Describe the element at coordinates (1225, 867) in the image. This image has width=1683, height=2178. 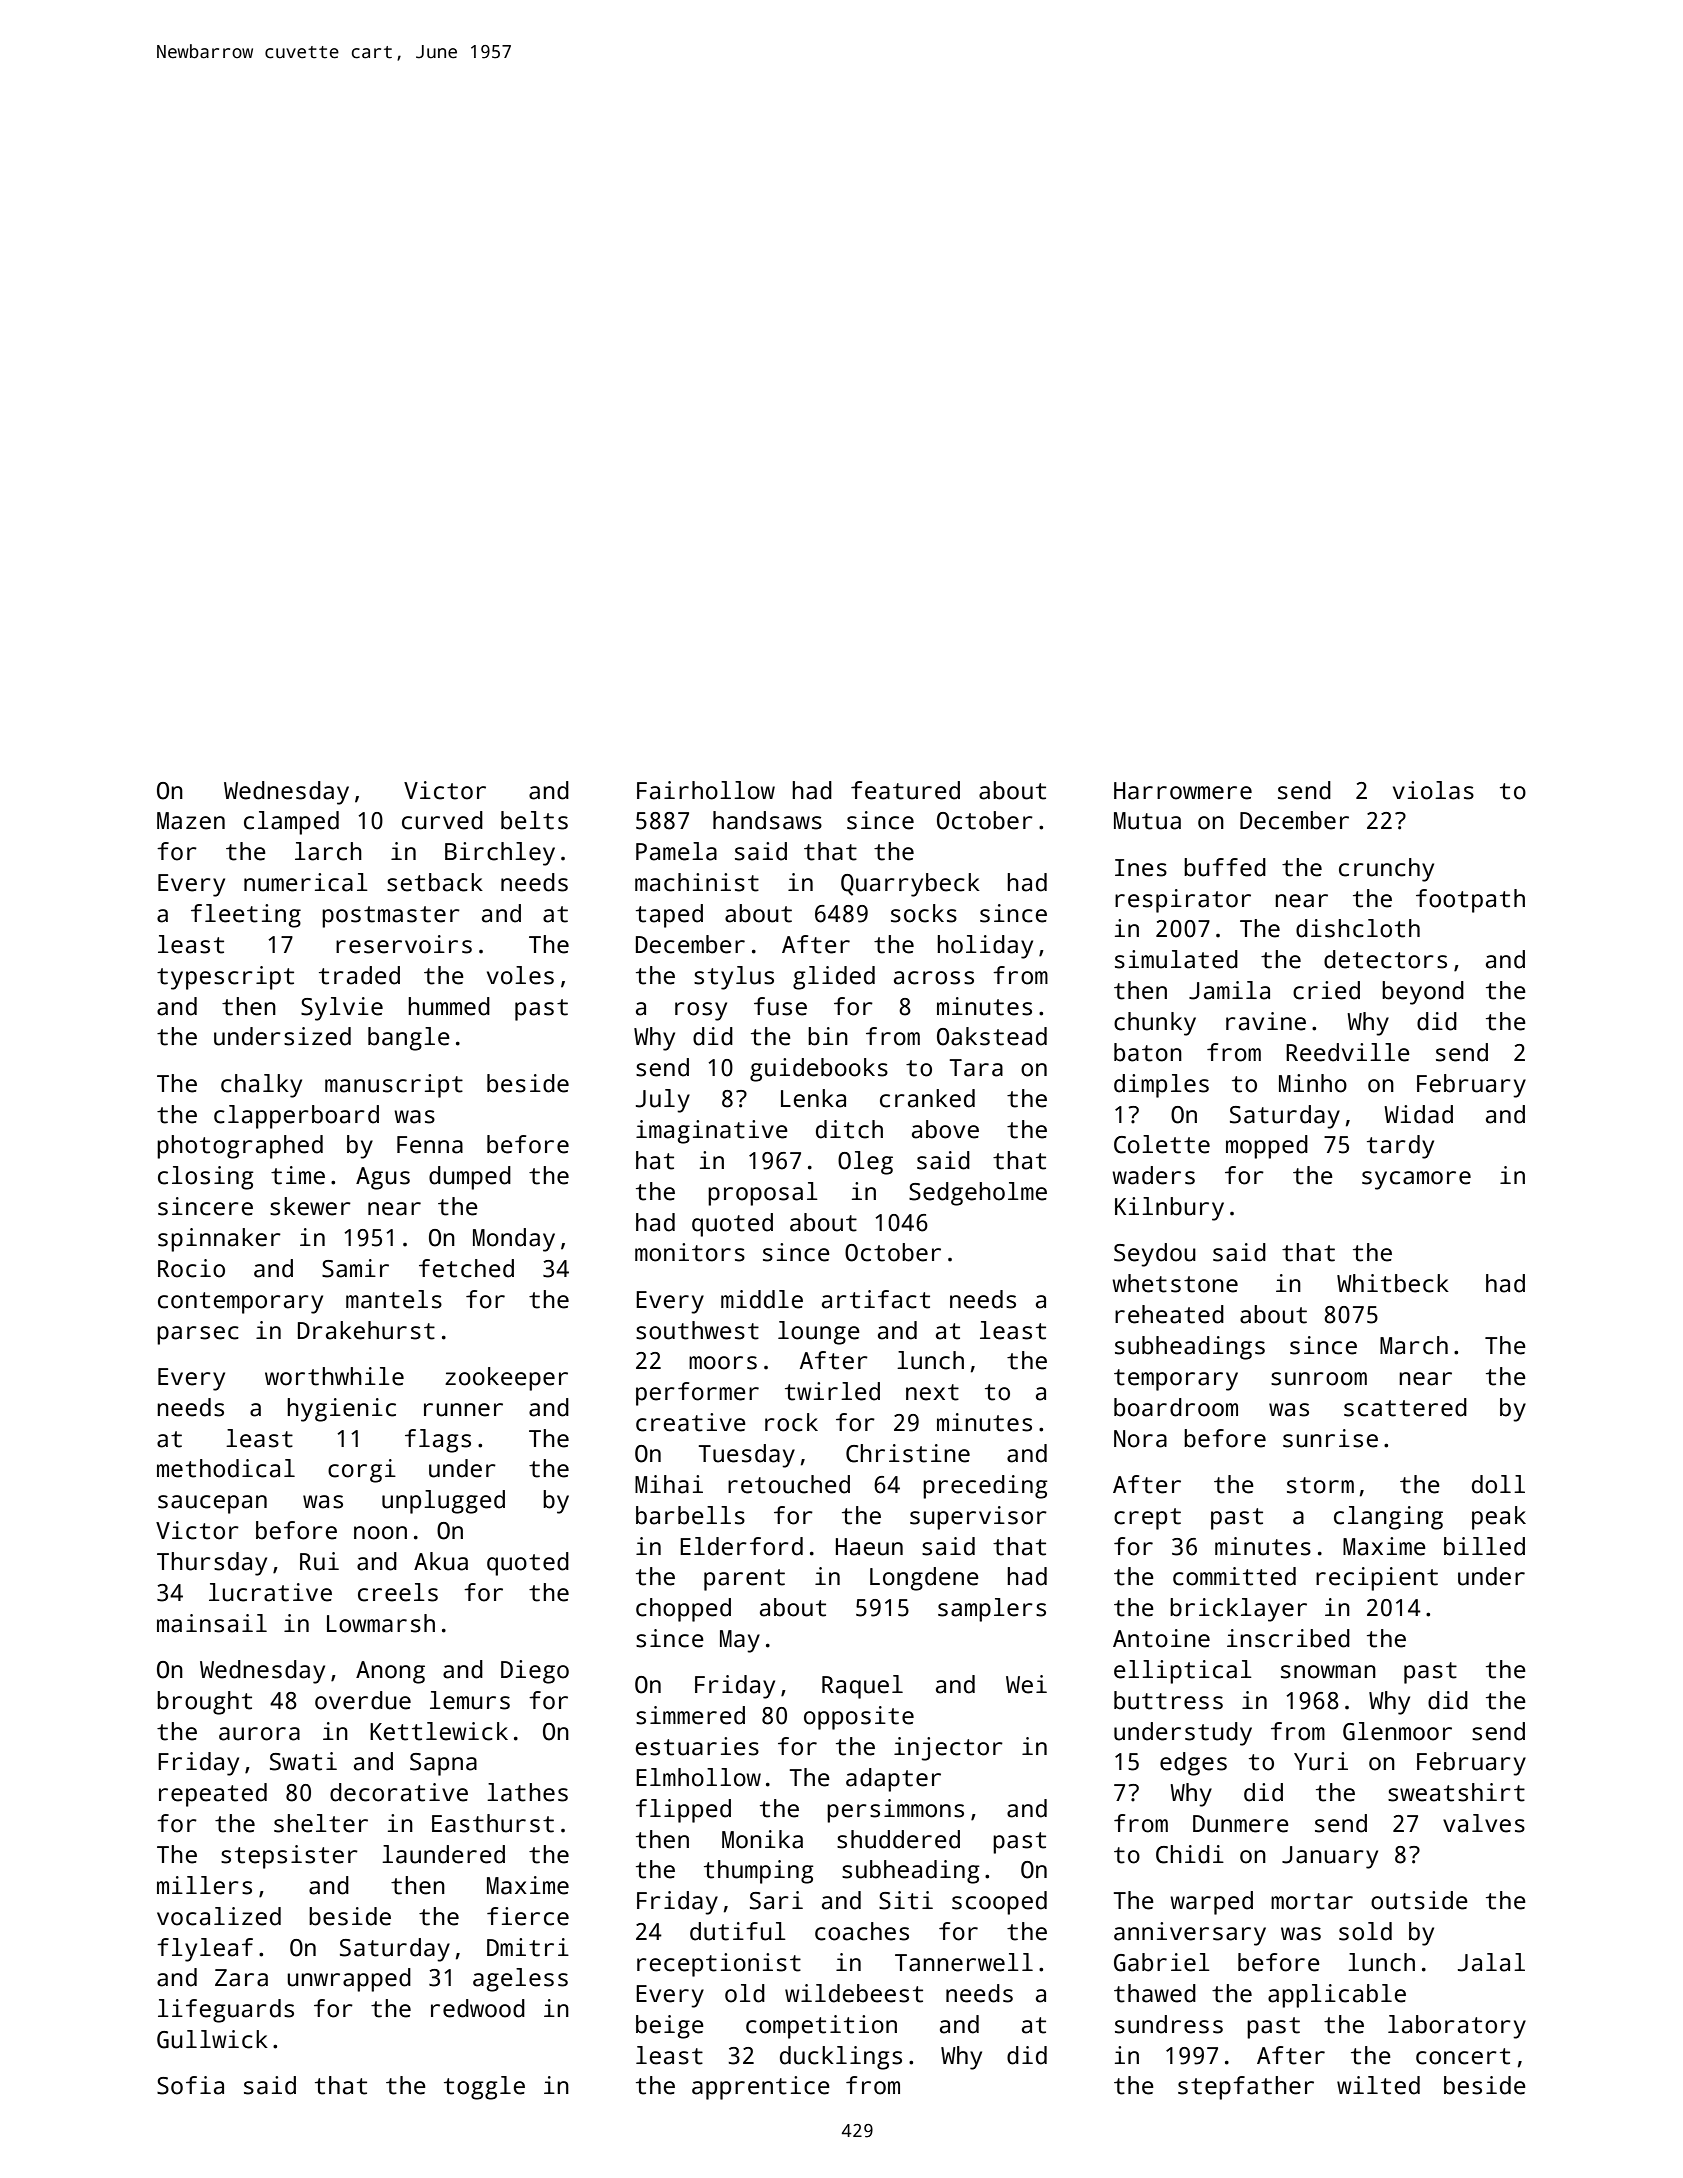
I see `buffed` at that location.
